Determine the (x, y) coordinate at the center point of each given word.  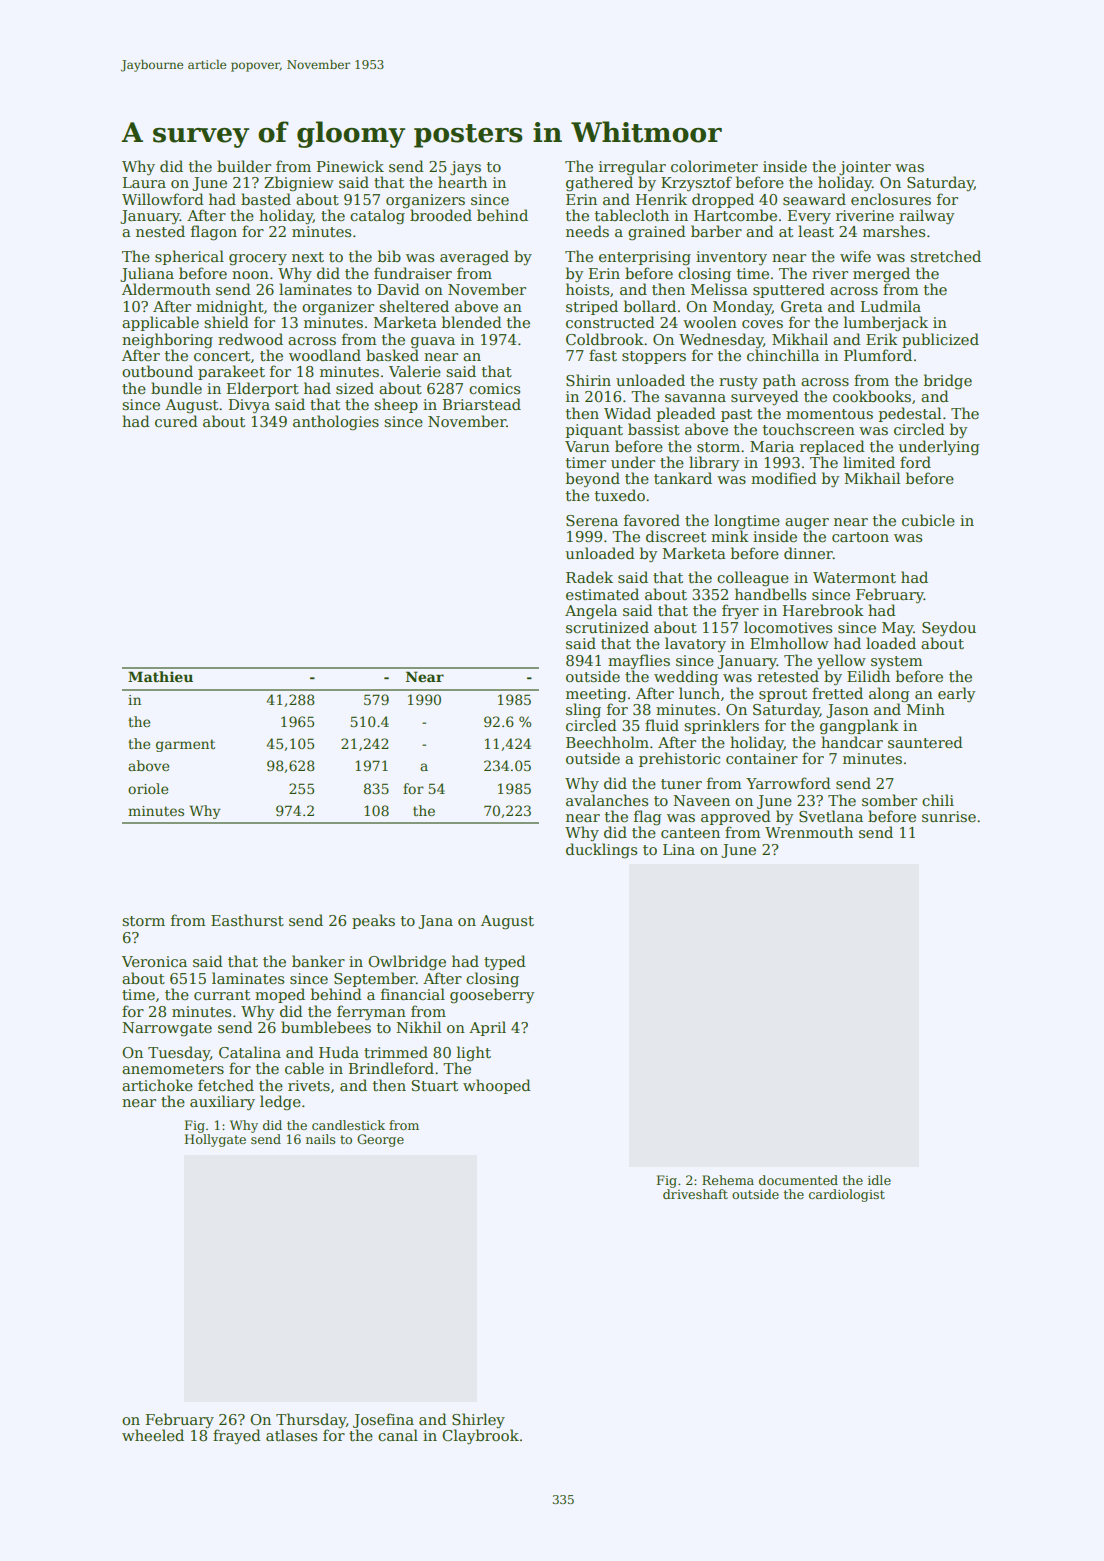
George (380, 1140)
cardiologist (847, 1195)
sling (583, 711)
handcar (852, 742)
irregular (632, 168)
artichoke (157, 1085)
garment (185, 745)
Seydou (949, 628)
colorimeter (714, 166)
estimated (602, 594)
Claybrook (480, 1436)
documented (798, 1180)
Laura (144, 182)
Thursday (311, 1420)
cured (176, 421)
